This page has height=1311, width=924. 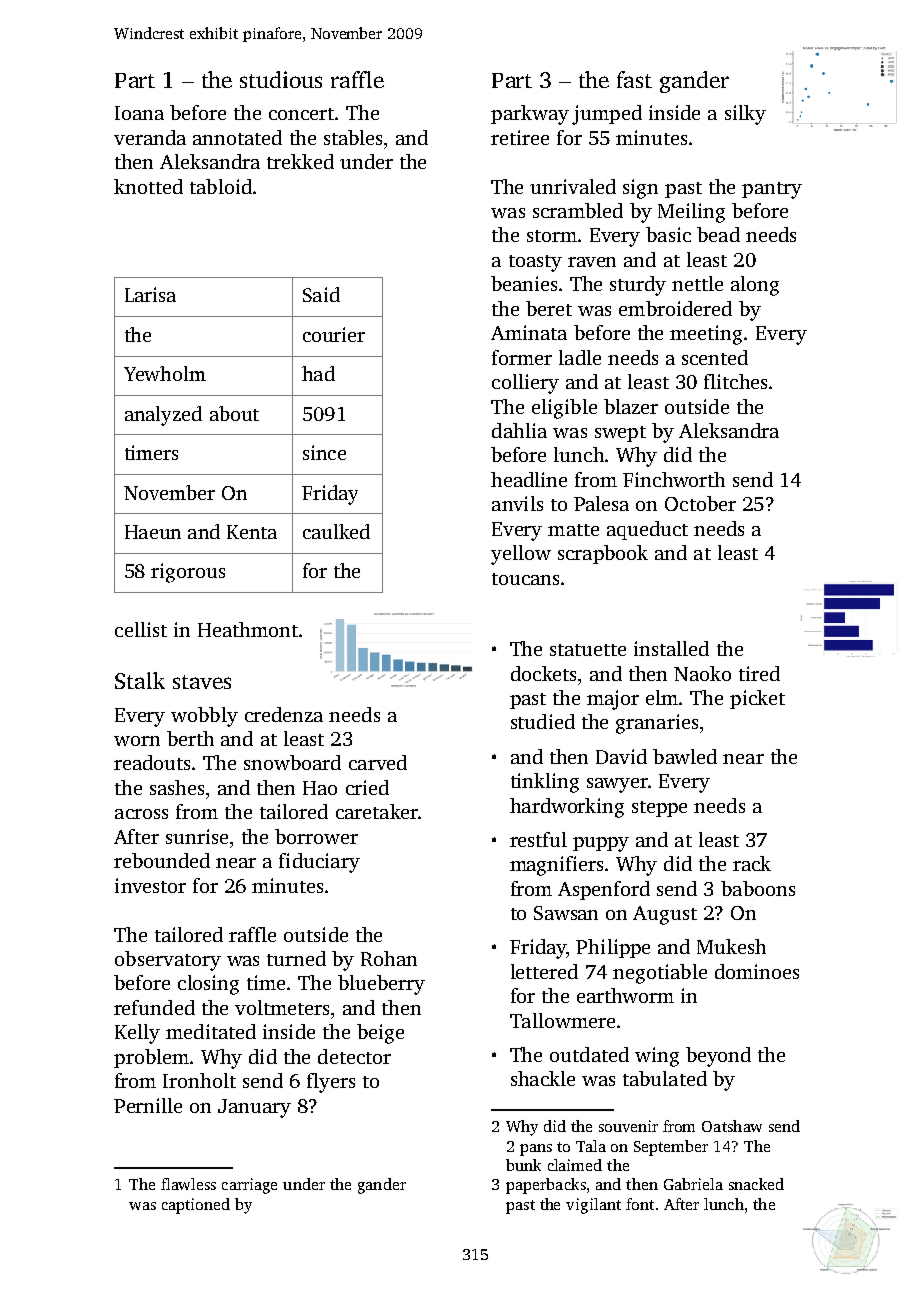 I want to click on jumped, so click(x=607, y=115).
